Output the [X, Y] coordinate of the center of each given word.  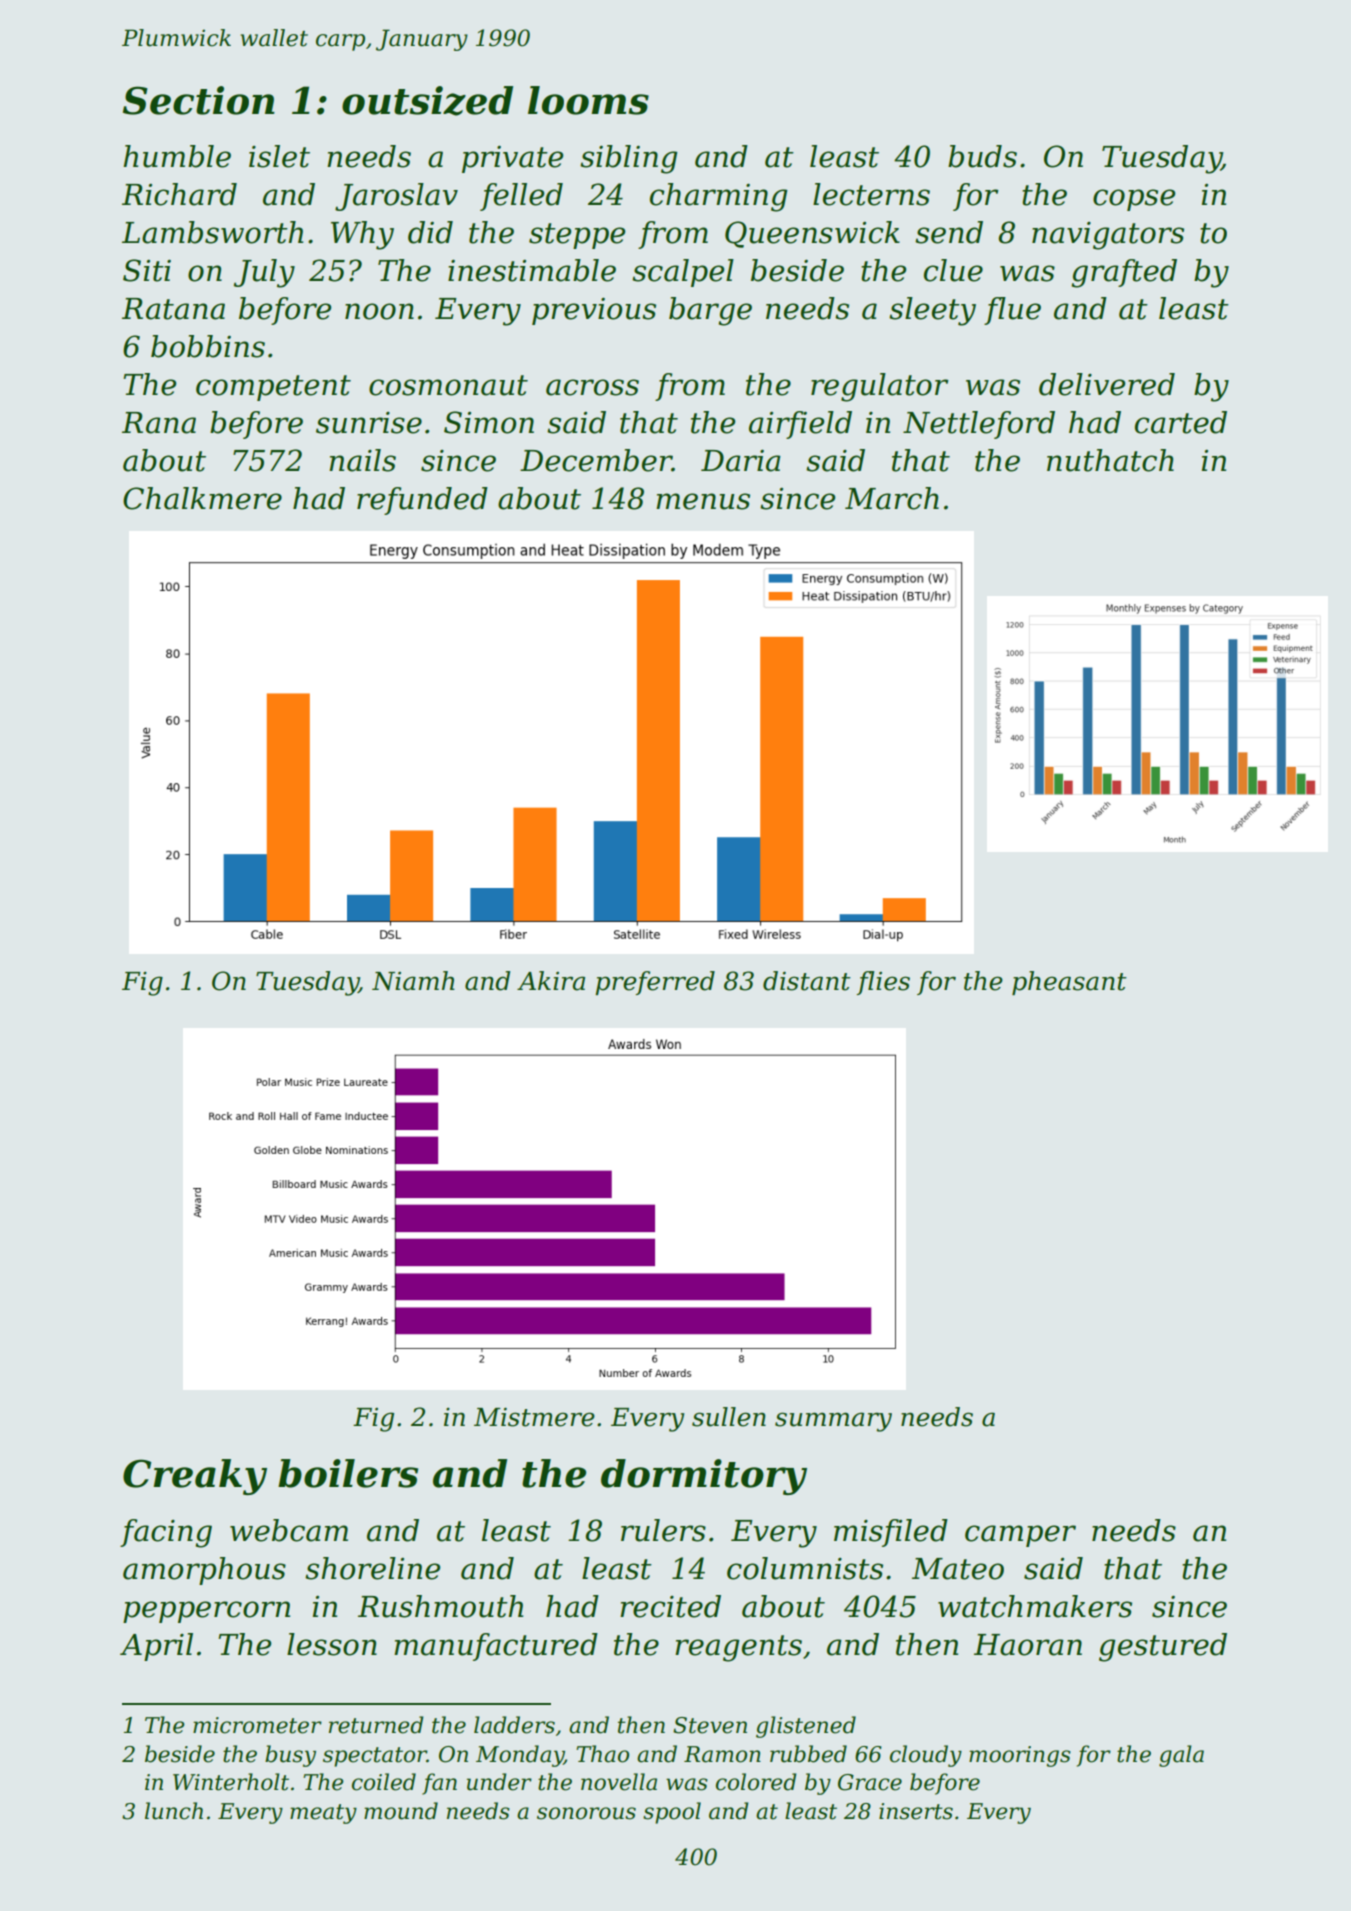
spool [672, 1813]
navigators [1108, 236]
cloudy [926, 1756]
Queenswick [812, 234]
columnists [805, 1568]
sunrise [369, 423]
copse [1134, 200]
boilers [348, 1473]
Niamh [413, 981]
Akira [551, 981]
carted [1181, 422]
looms [588, 100]
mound [401, 1811]
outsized [427, 101]
